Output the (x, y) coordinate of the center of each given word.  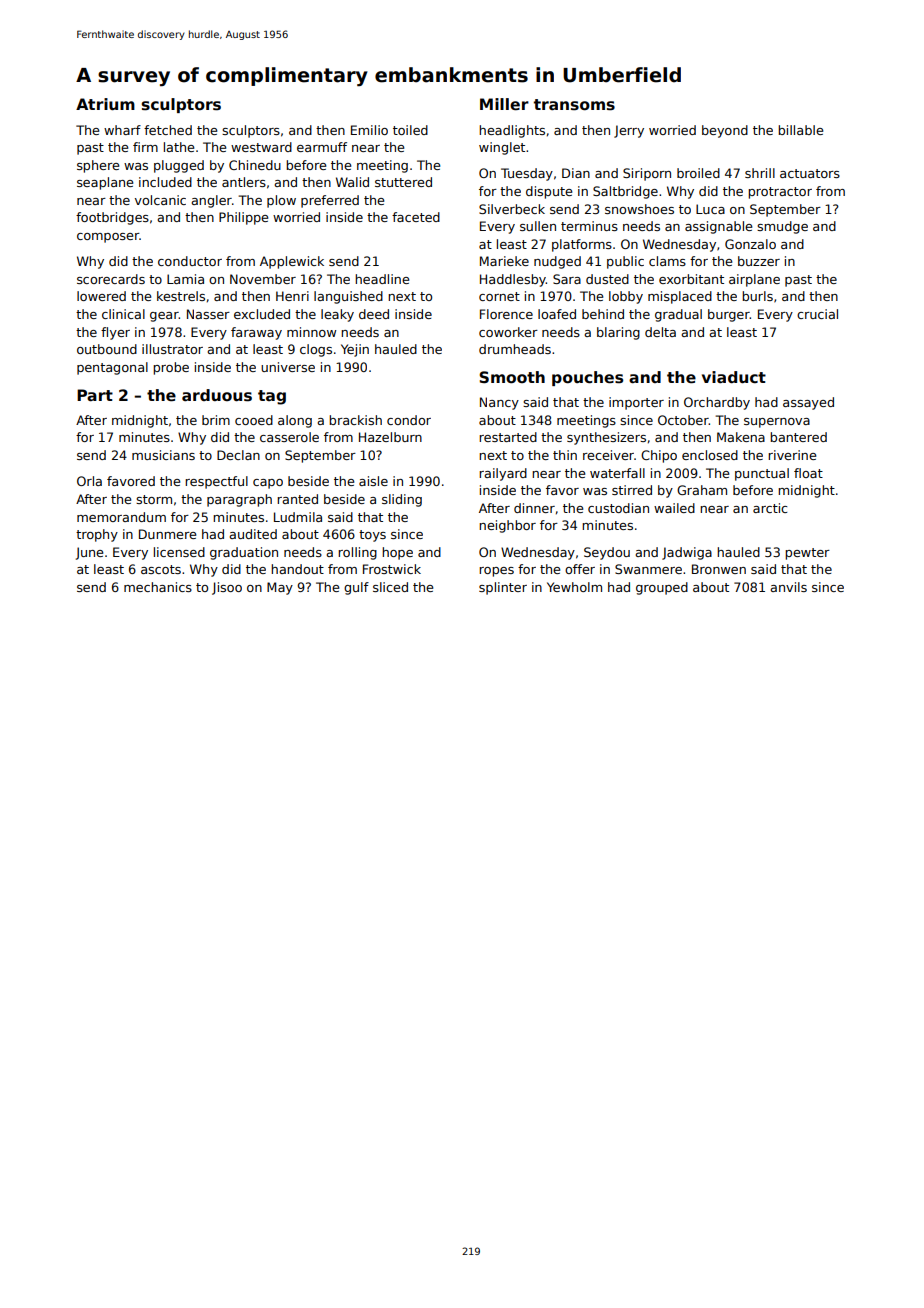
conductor (190, 261)
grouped (662, 588)
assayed (808, 403)
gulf (356, 588)
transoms (574, 105)
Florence (506, 314)
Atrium (105, 104)
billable (800, 130)
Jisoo (227, 588)
